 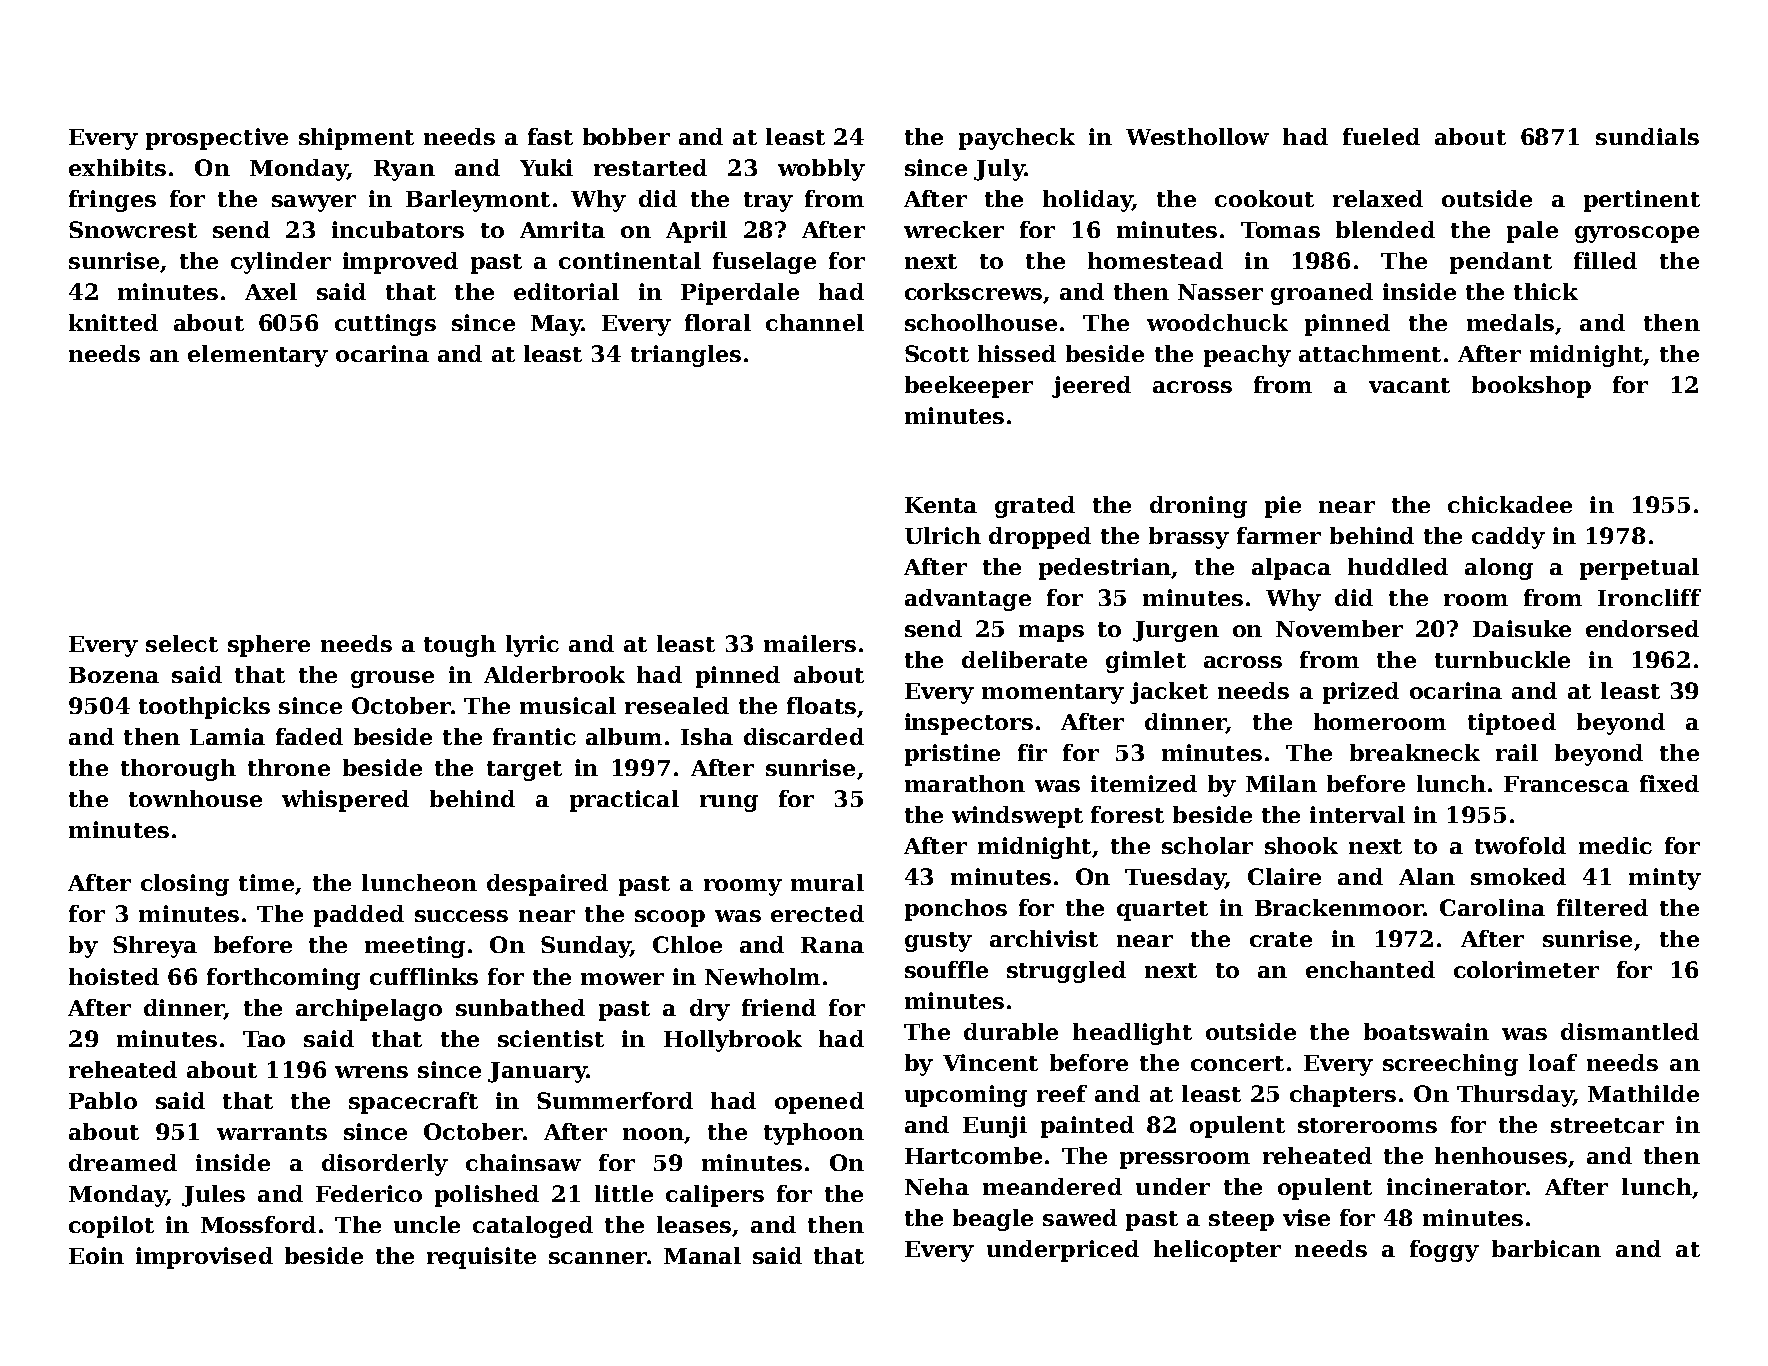 I want to click on dismantled, so click(x=1630, y=1031).
